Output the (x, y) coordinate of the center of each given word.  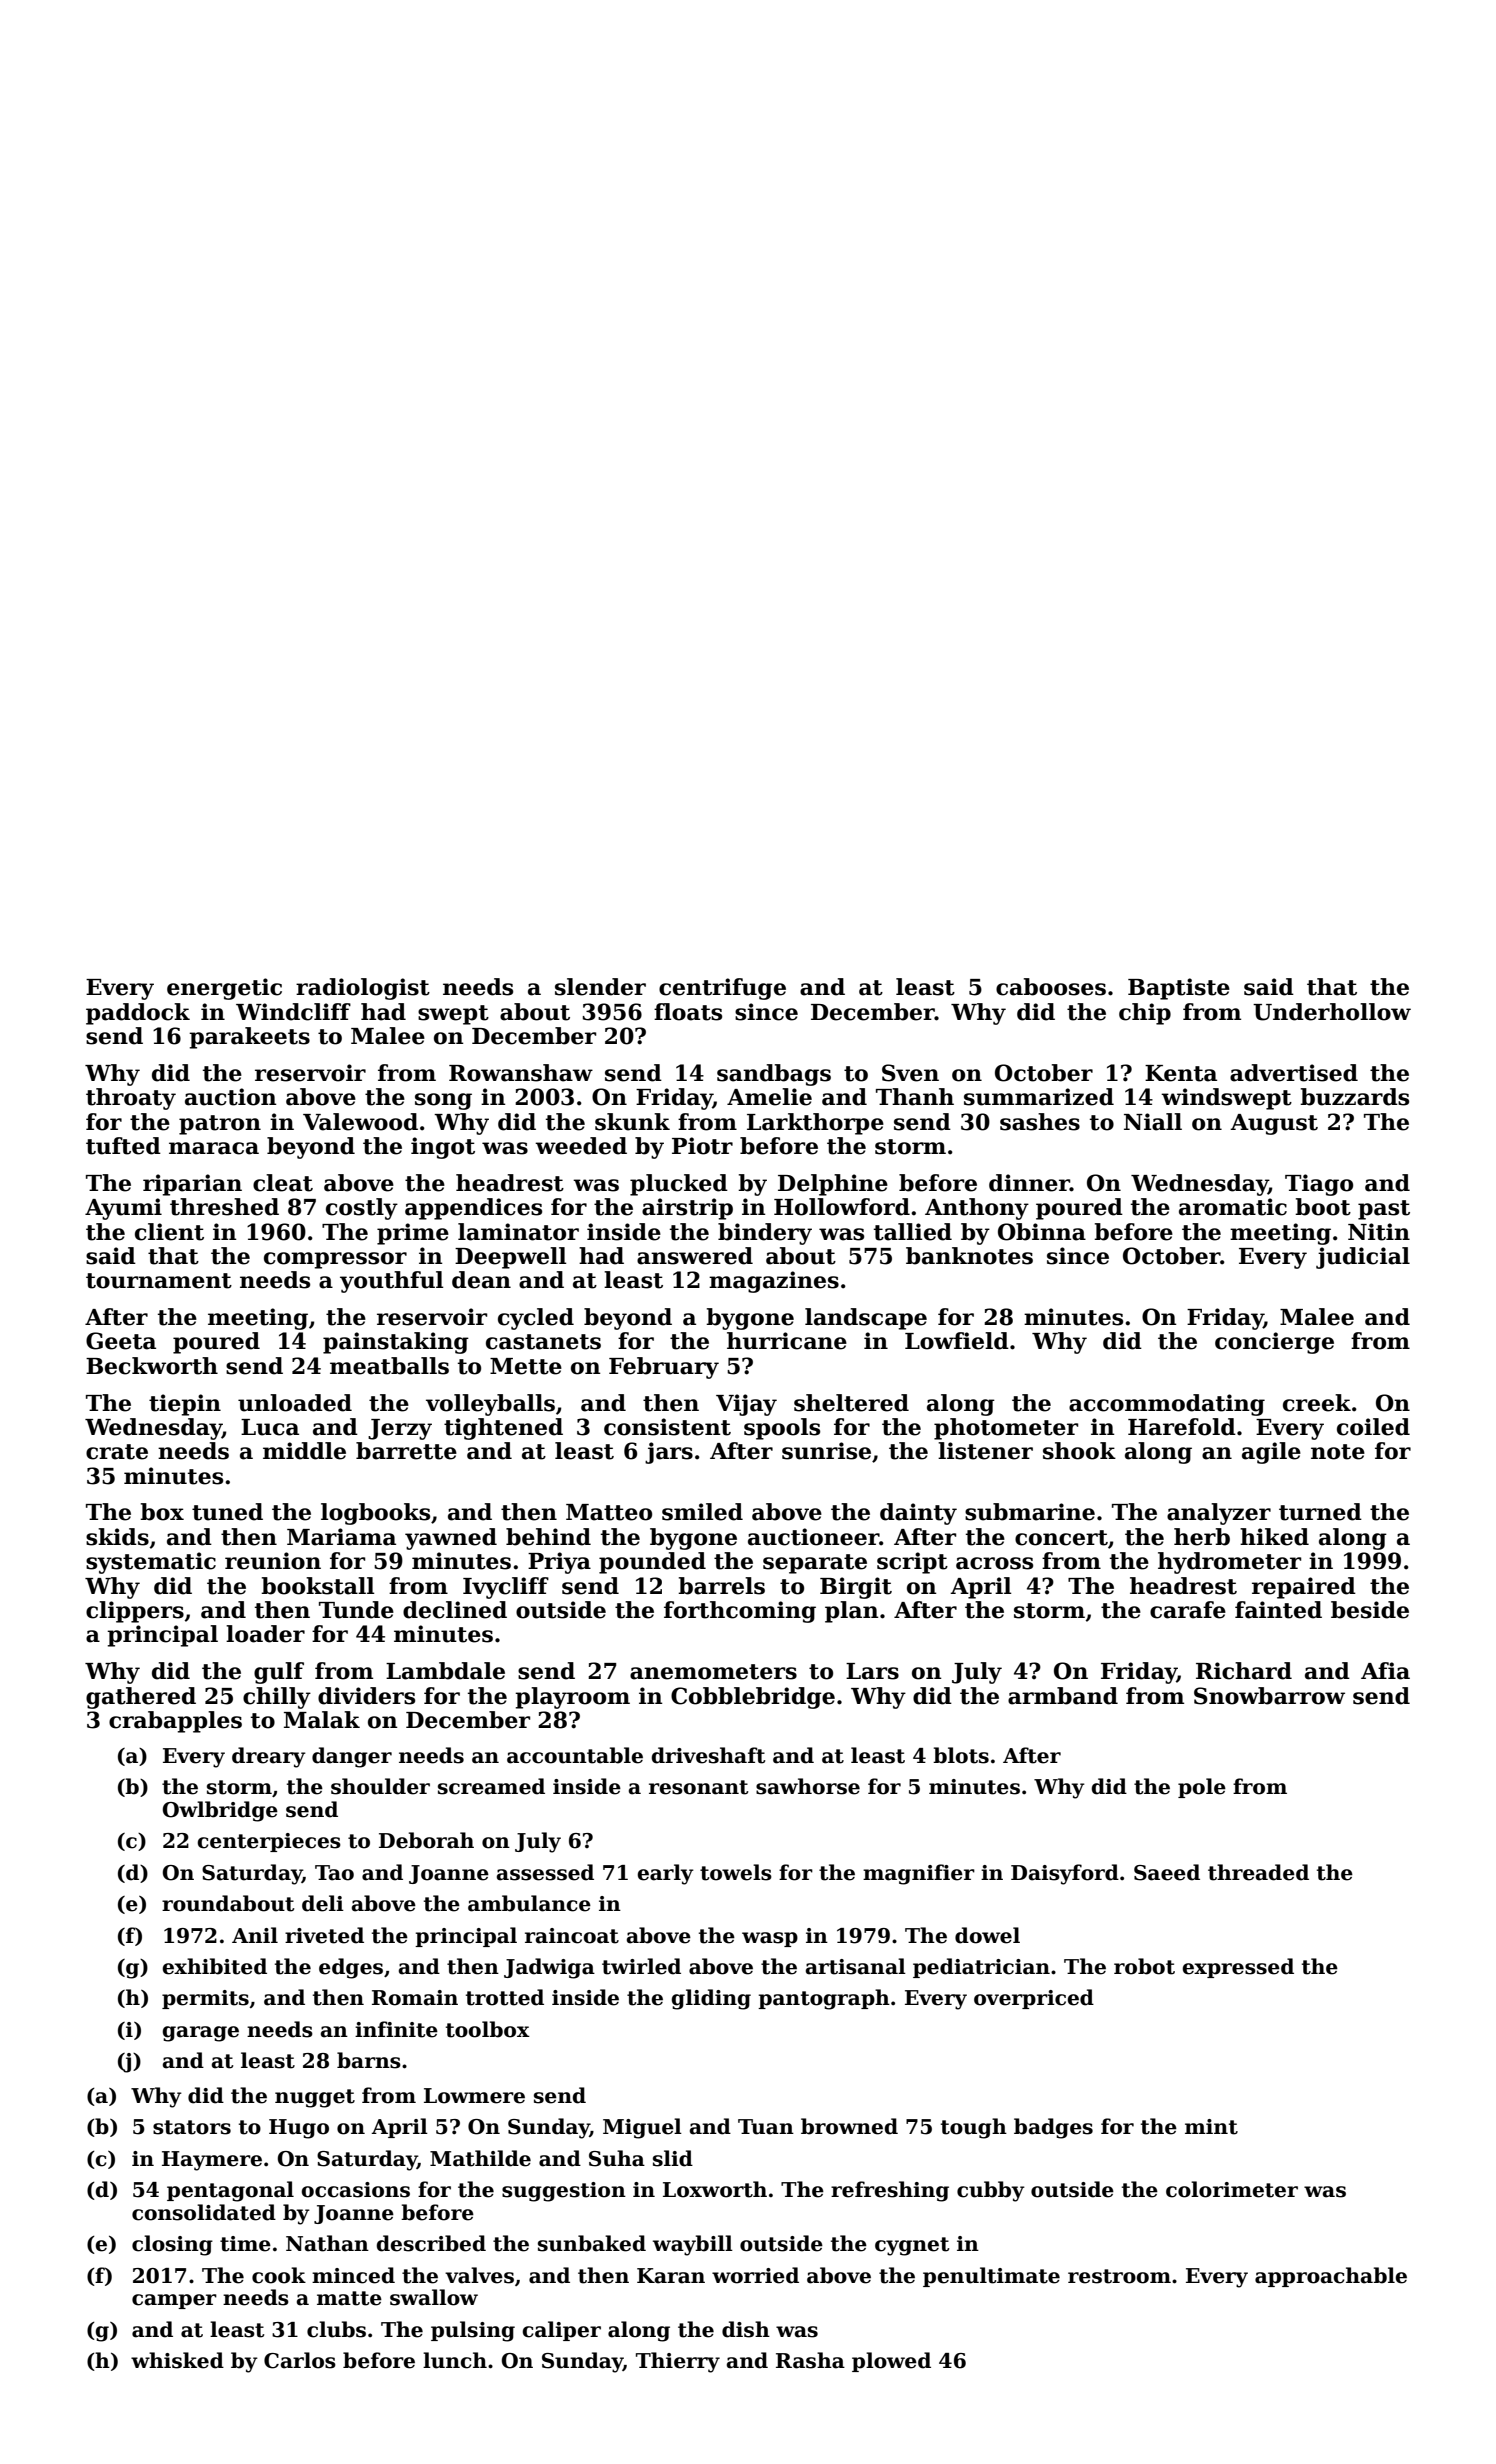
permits (205, 1999)
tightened (503, 1429)
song (443, 1101)
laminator (518, 1232)
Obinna (1042, 1232)
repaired (1304, 1588)
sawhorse (808, 1786)
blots (961, 1755)
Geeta (121, 1341)
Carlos (300, 2360)
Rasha (810, 2360)
